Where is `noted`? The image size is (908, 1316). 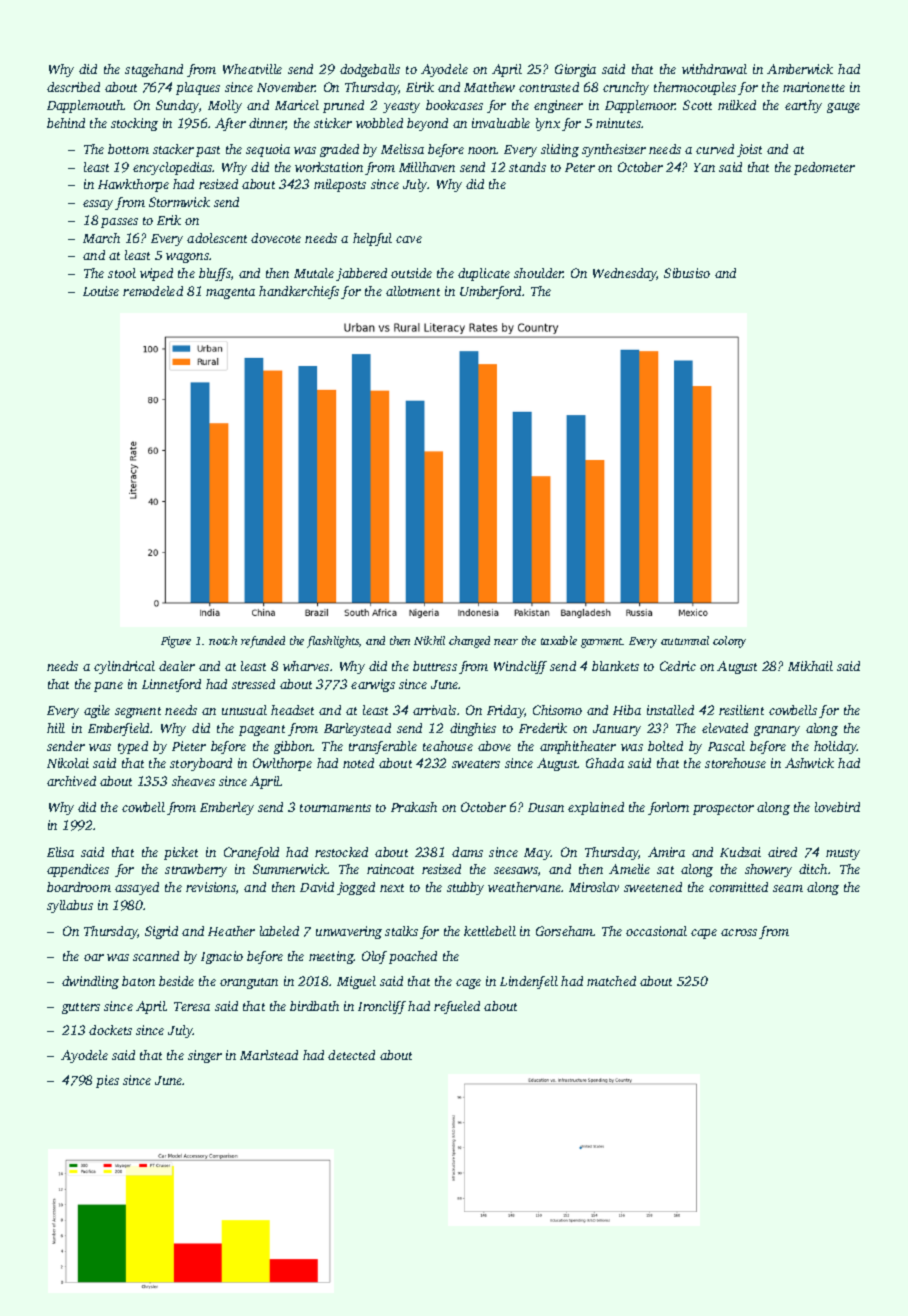
noted is located at coordinates (358, 763).
